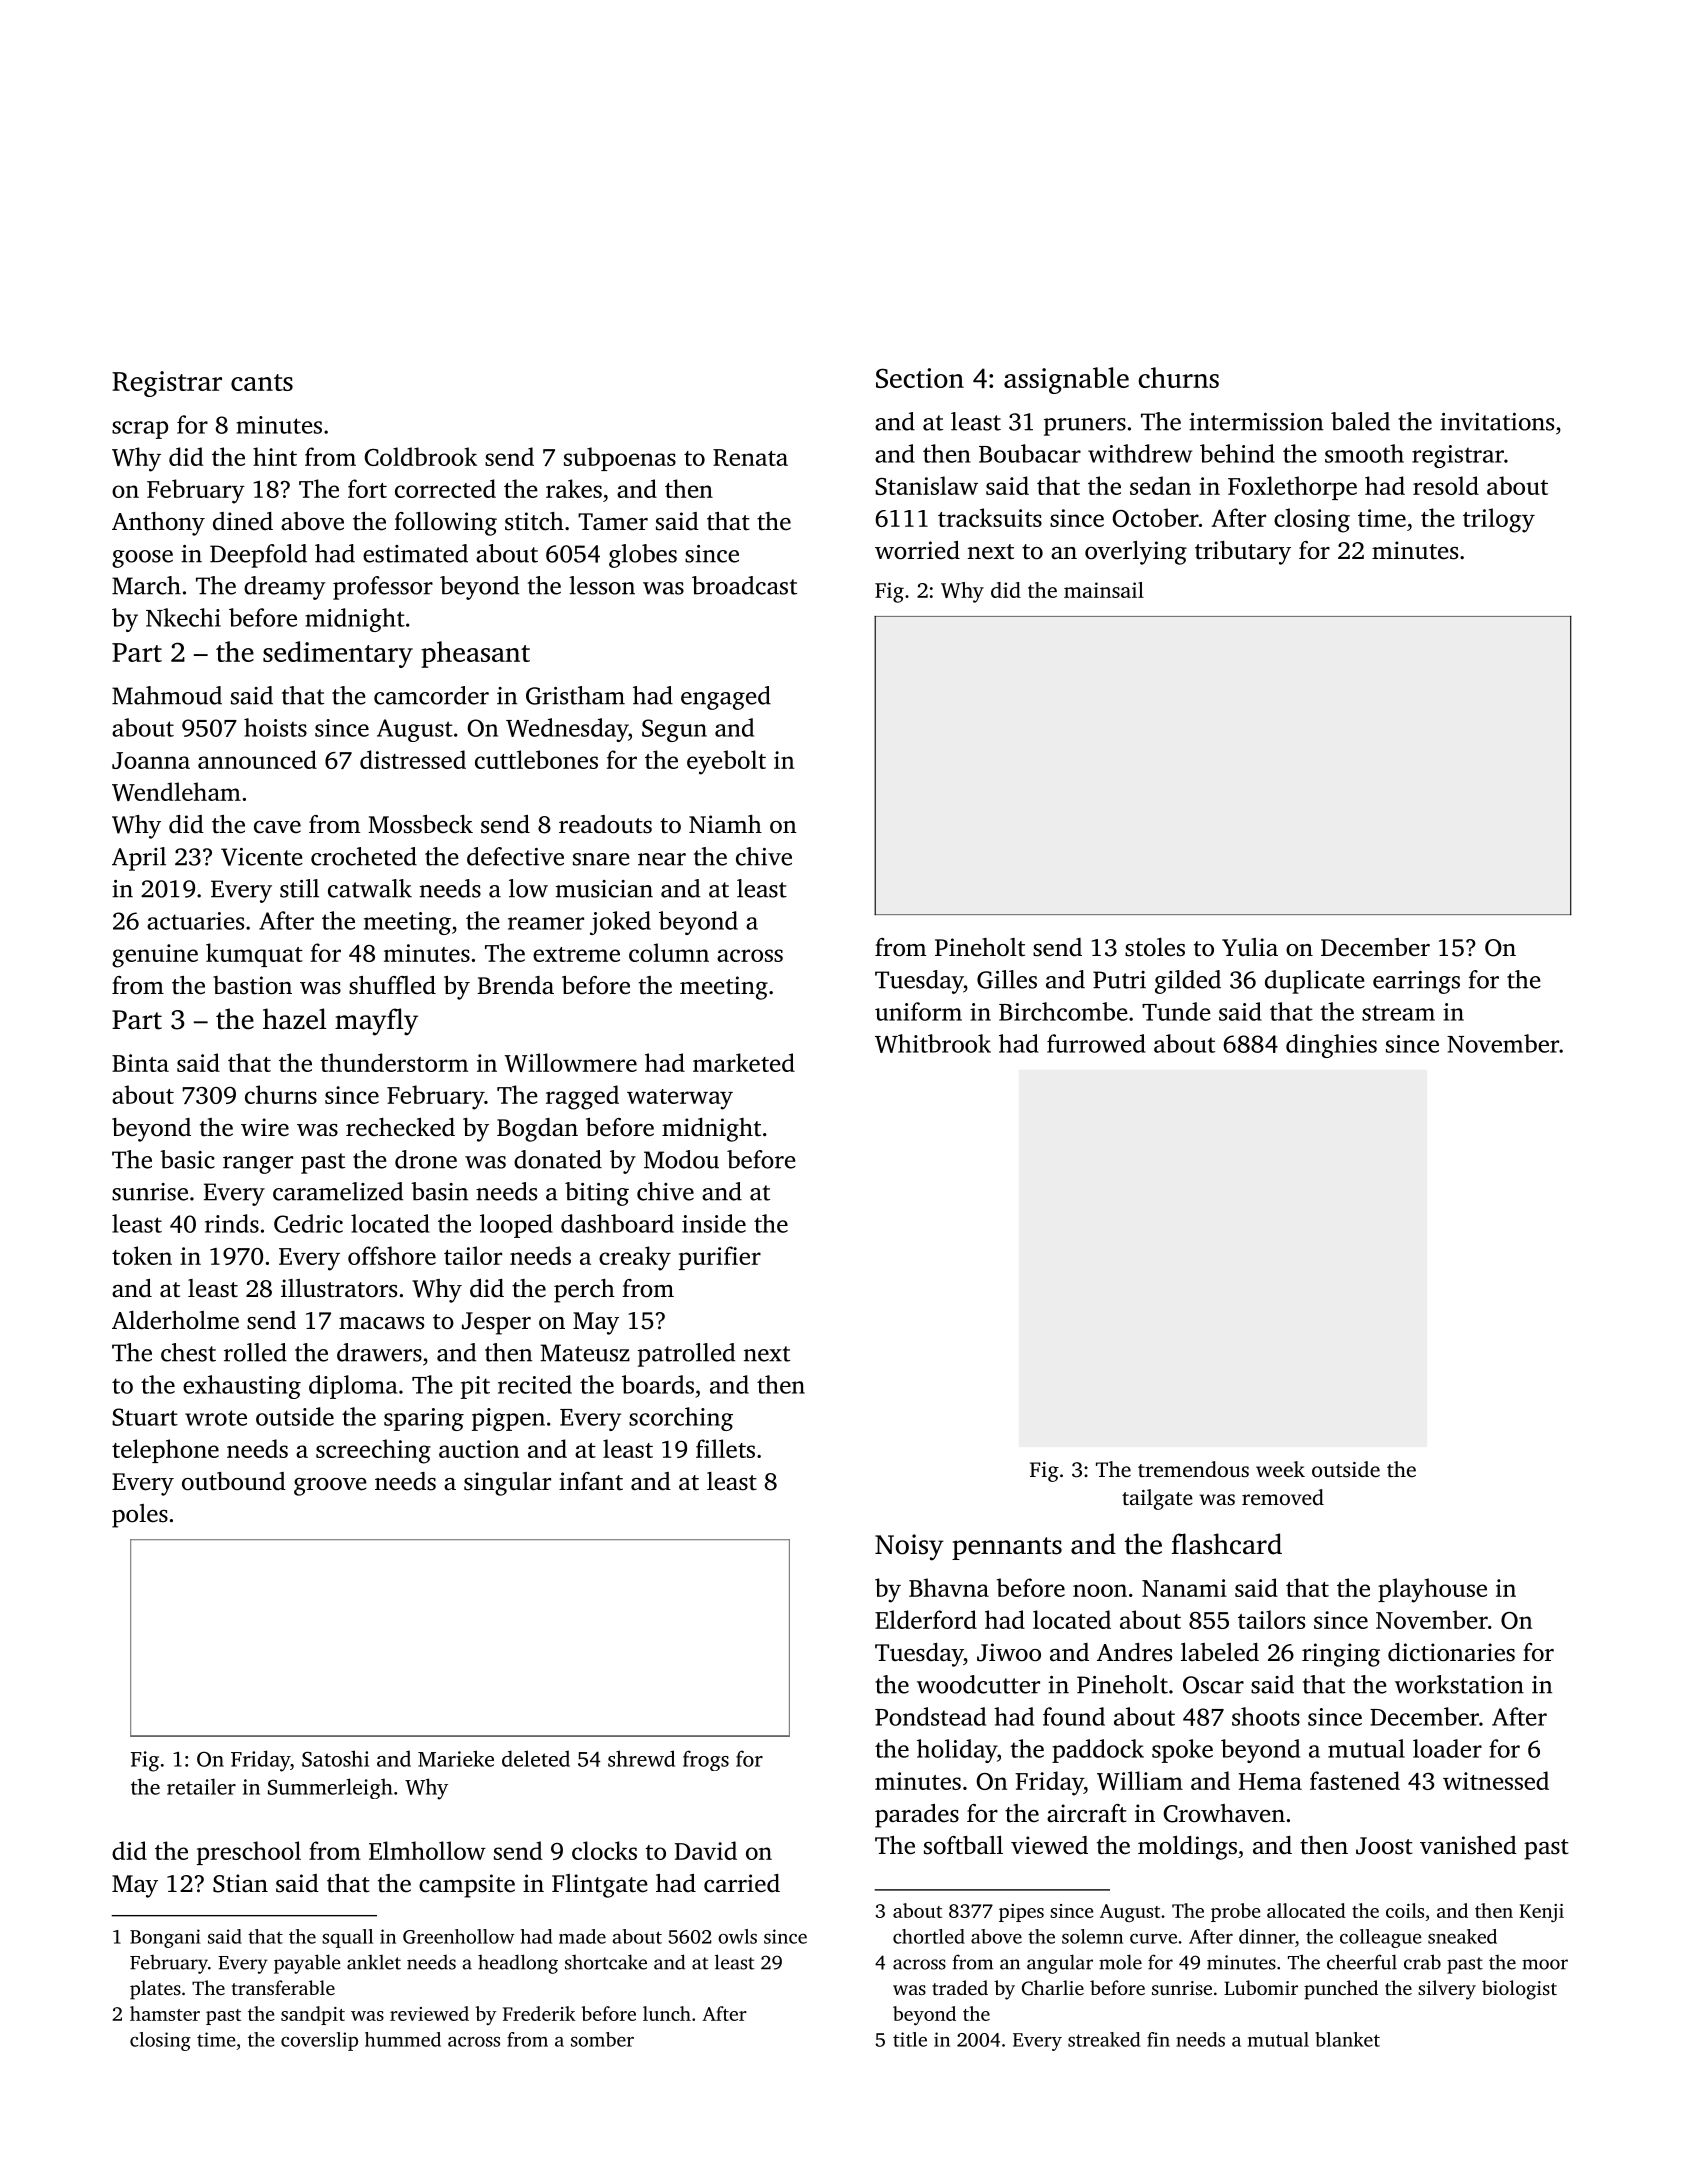  I want to click on trilogy, so click(1499, 520).
